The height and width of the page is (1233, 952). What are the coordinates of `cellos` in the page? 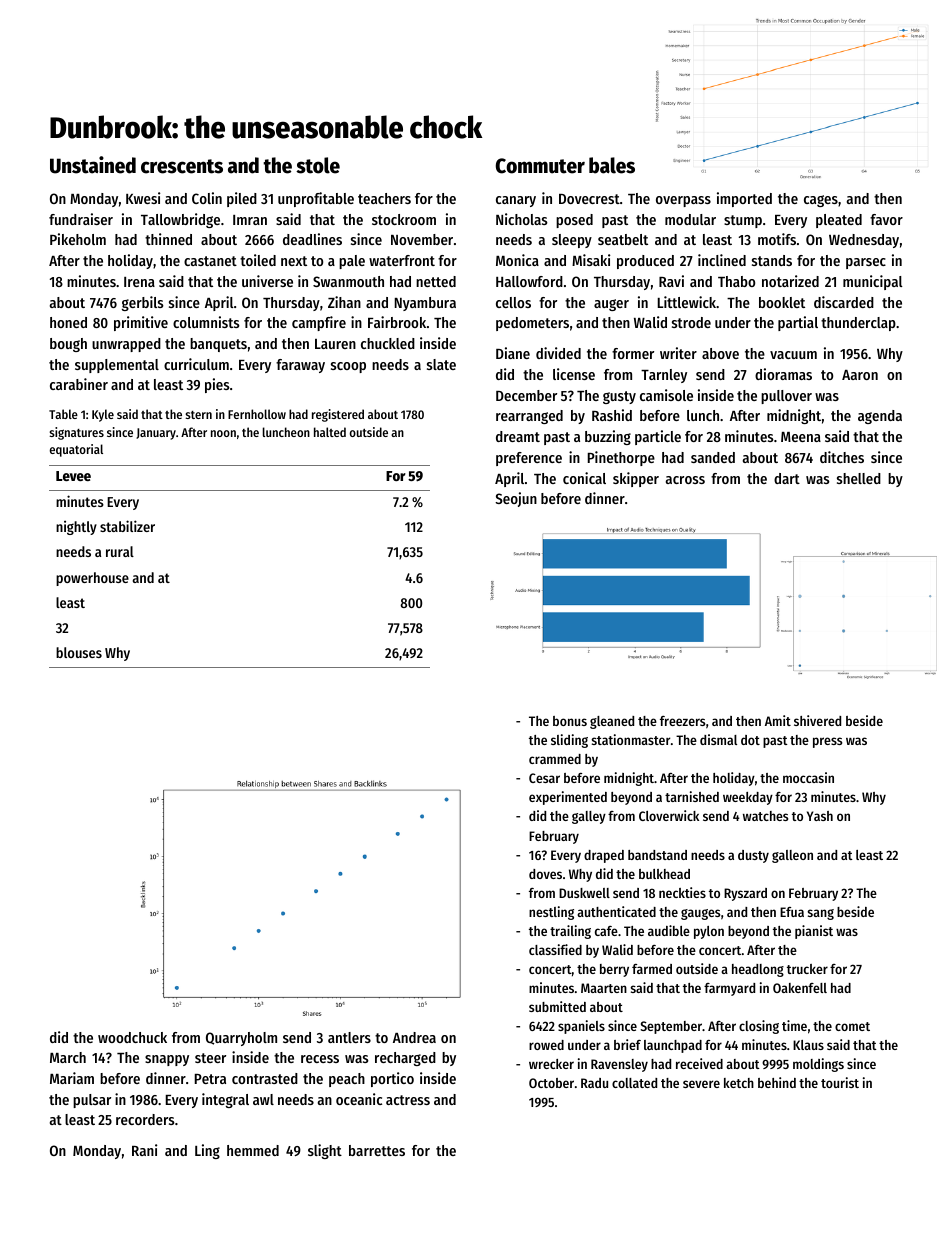 It's located at (513, 302).
